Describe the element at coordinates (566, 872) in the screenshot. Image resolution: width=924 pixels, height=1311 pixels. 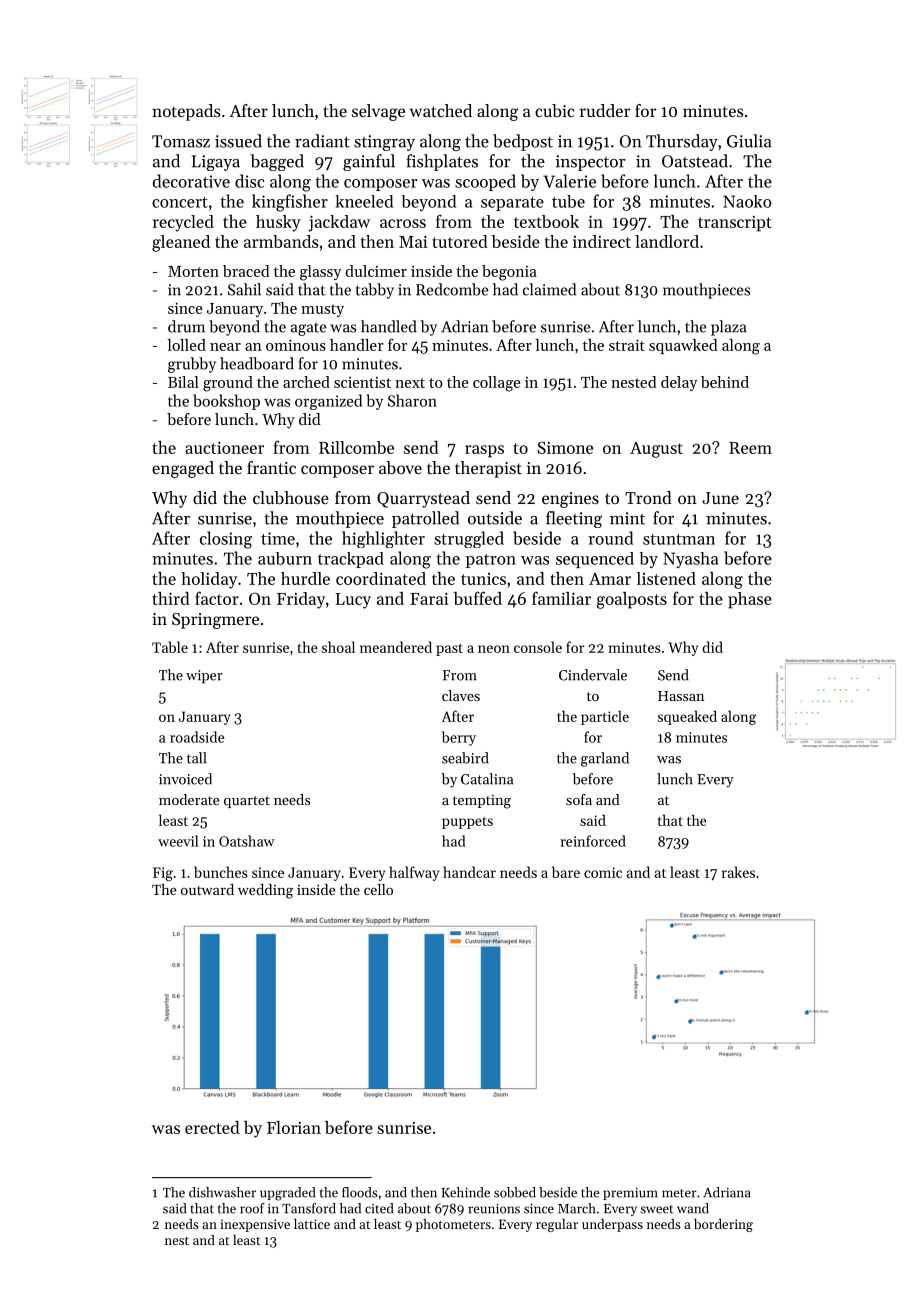
I see `bare` at that location.
